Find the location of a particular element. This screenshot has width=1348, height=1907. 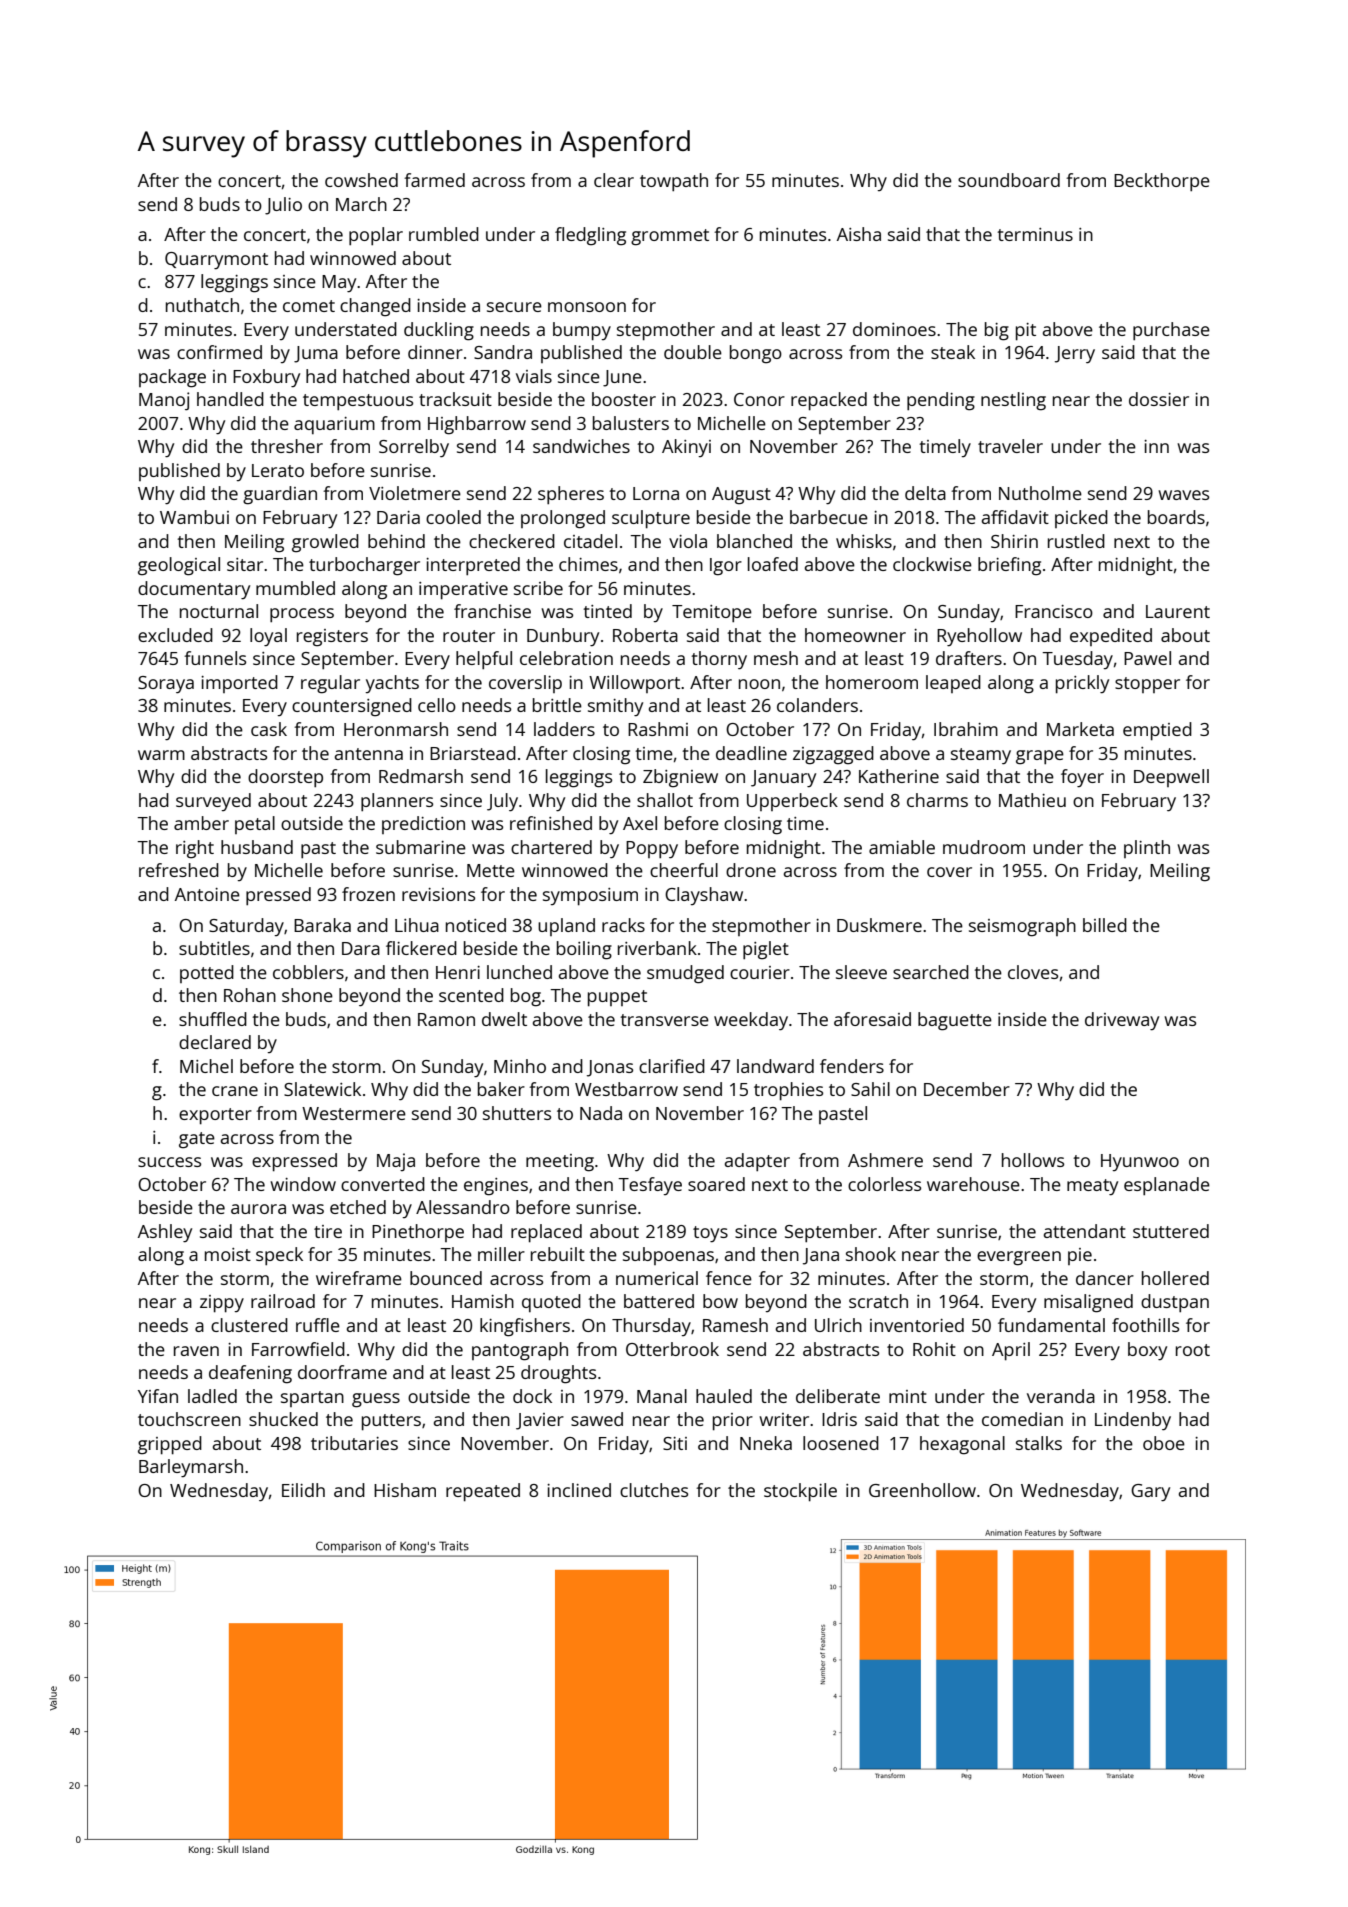

Aisha is located at coordinates (859, 234).
